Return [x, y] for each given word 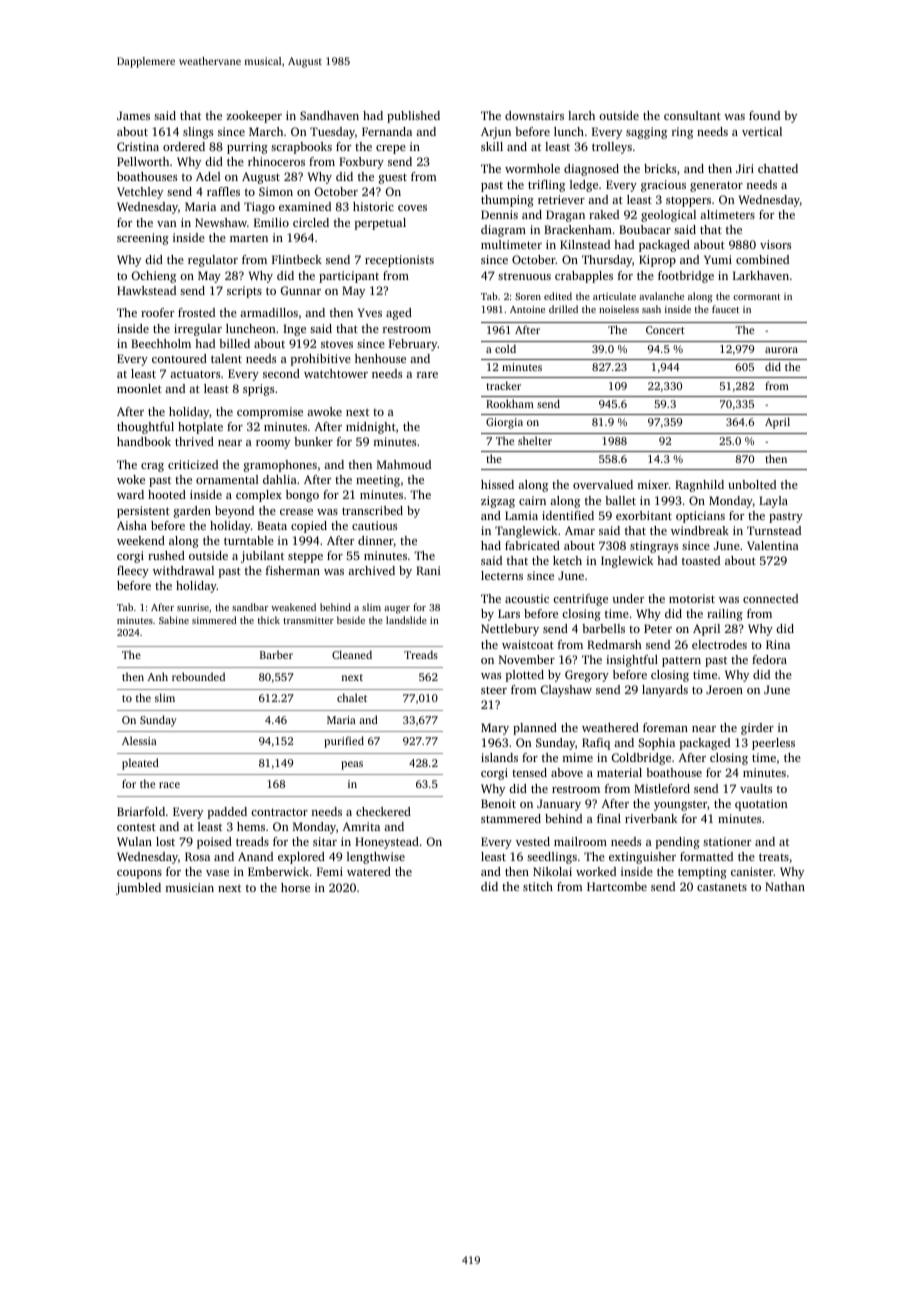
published [413, 117]
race [169, 785]
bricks [660, 168]
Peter [658, 628]
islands [499, 757]
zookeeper [254, 117]
